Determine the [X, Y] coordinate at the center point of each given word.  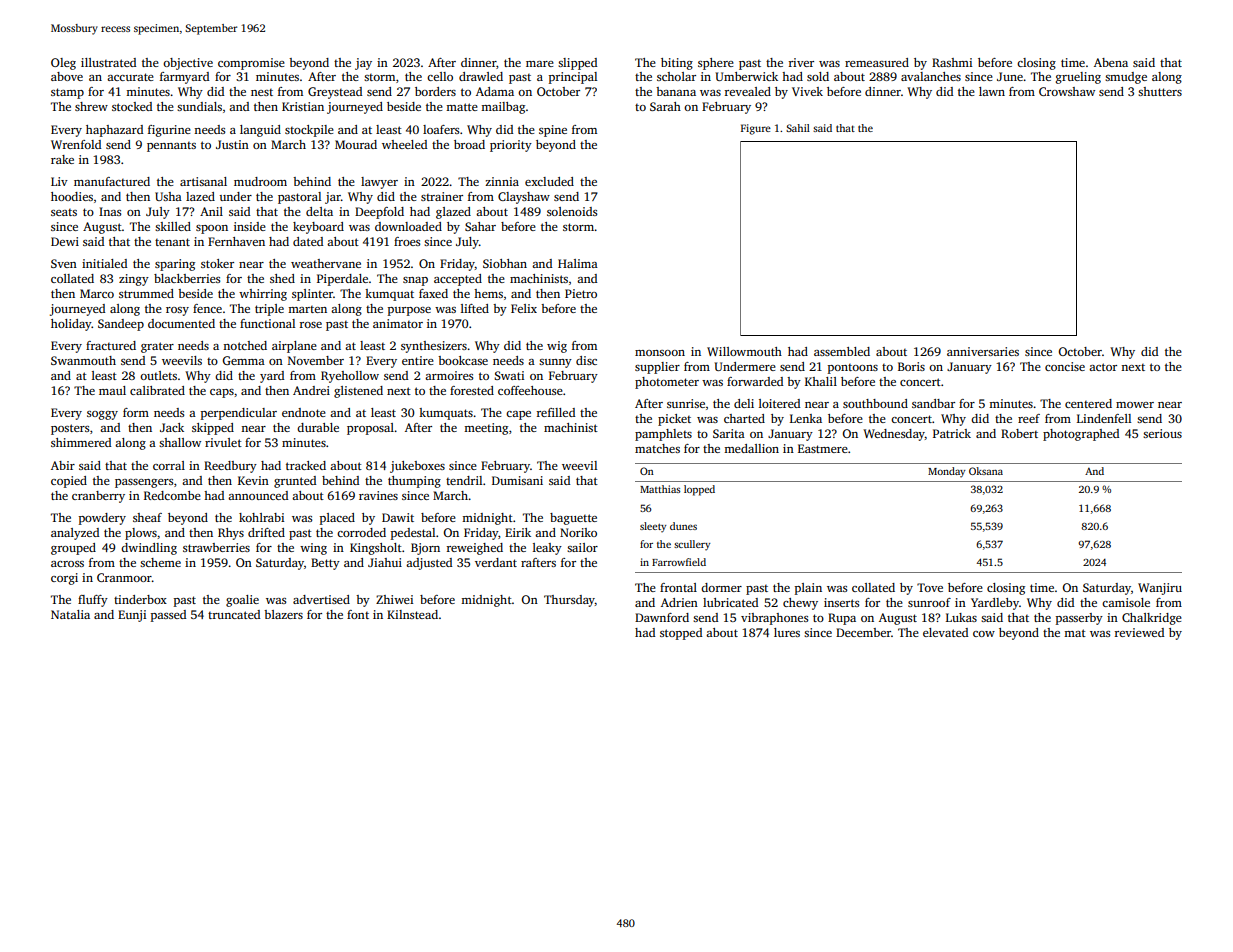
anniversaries [983, 351]
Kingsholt [376, 549]
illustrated [108, 62]
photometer [667, 383]
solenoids [572, 211]
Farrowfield [679, 562]
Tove [930, 587]
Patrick [952, 433]
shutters [1160, 91]
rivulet [223, 442]
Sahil [798, 128]
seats [64, 212]
